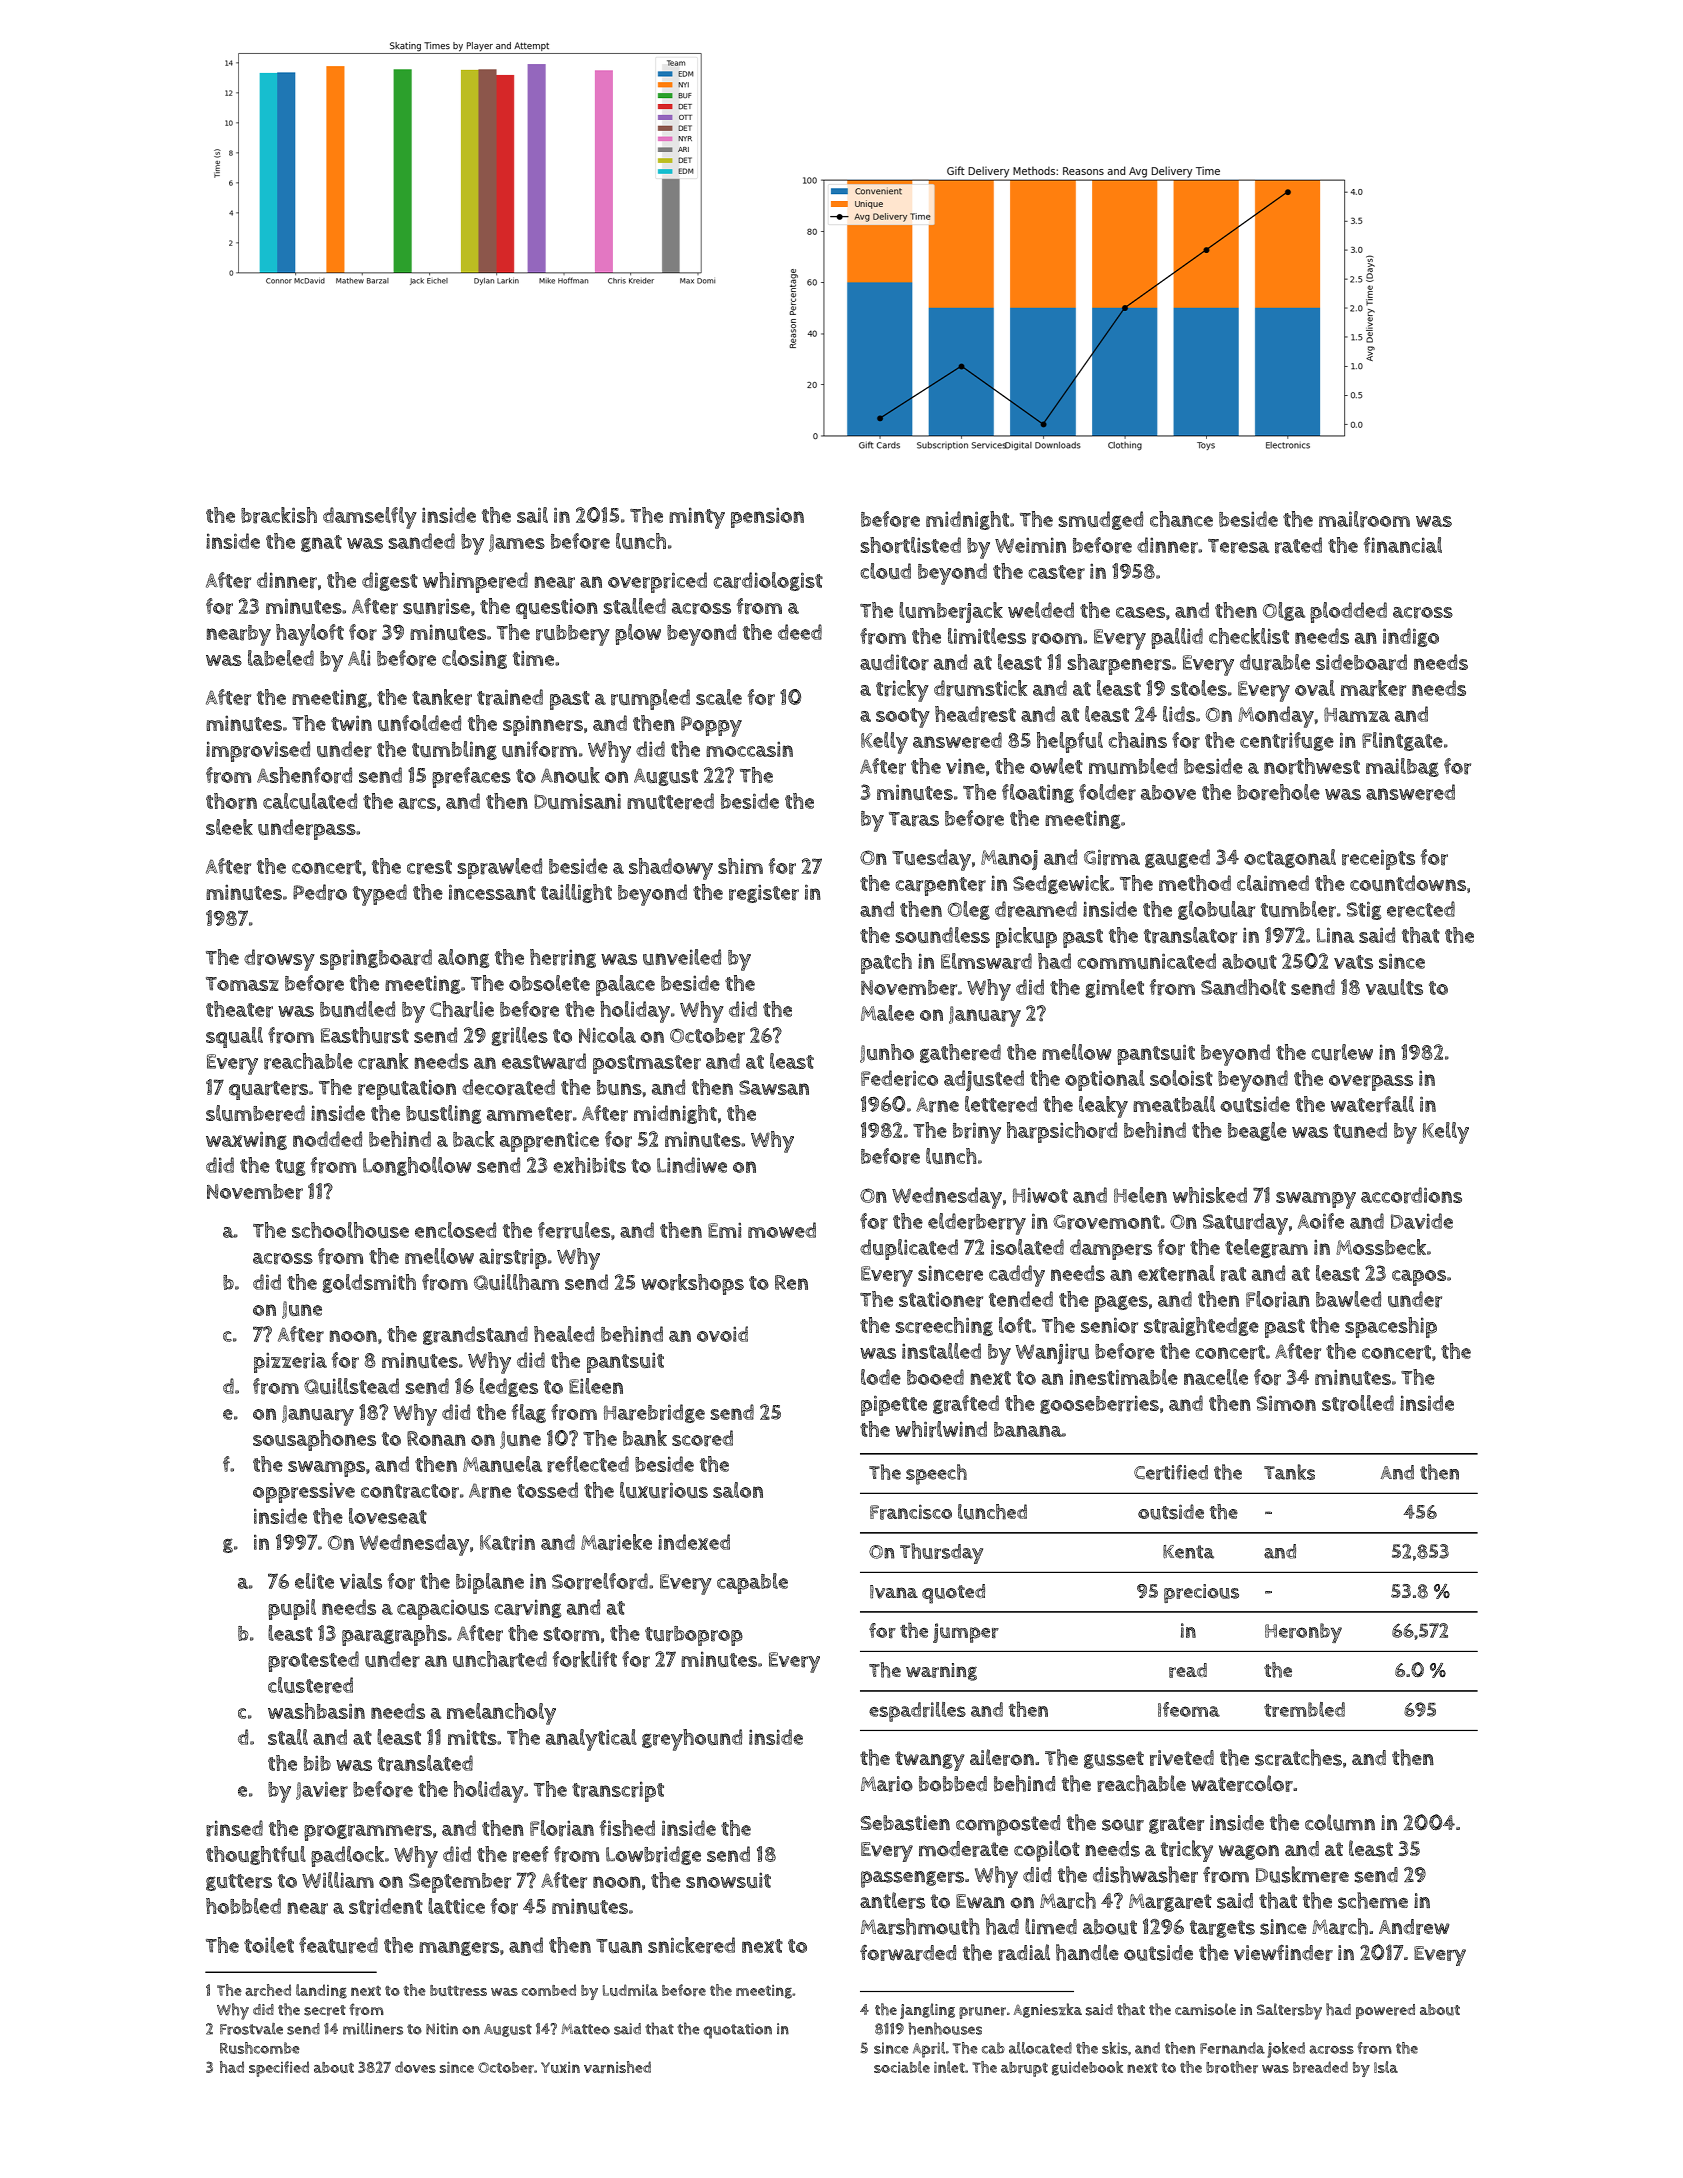 The height and width of the screenshot is (2178, 1683). What do you see at coordinates (949, 2067) in the screenshot?
I see `inlet` at bounding box center [949, 2067].
